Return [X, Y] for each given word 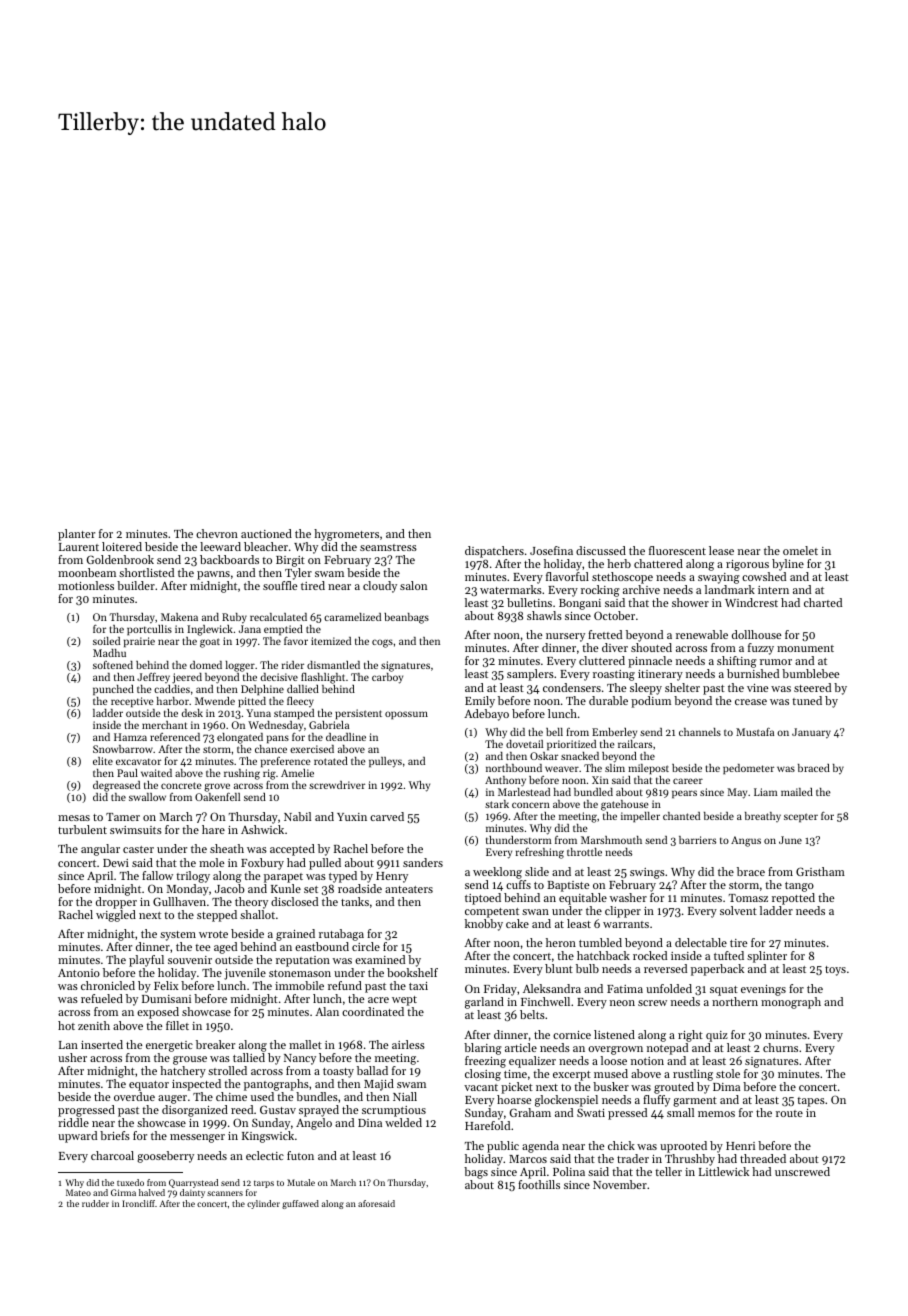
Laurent [79, 547]
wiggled [116, 916]
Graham [530, 1112]
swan [535, 912]
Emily [480, 702]
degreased [116, 786]
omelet [800, 550]
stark [497, 804]
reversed [665, 968]
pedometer [748, 769]
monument [805, 648]
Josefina [551, 550]
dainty [192, 1193]
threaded [763, 1158]
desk [192, 713]
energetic [169, 1046]
